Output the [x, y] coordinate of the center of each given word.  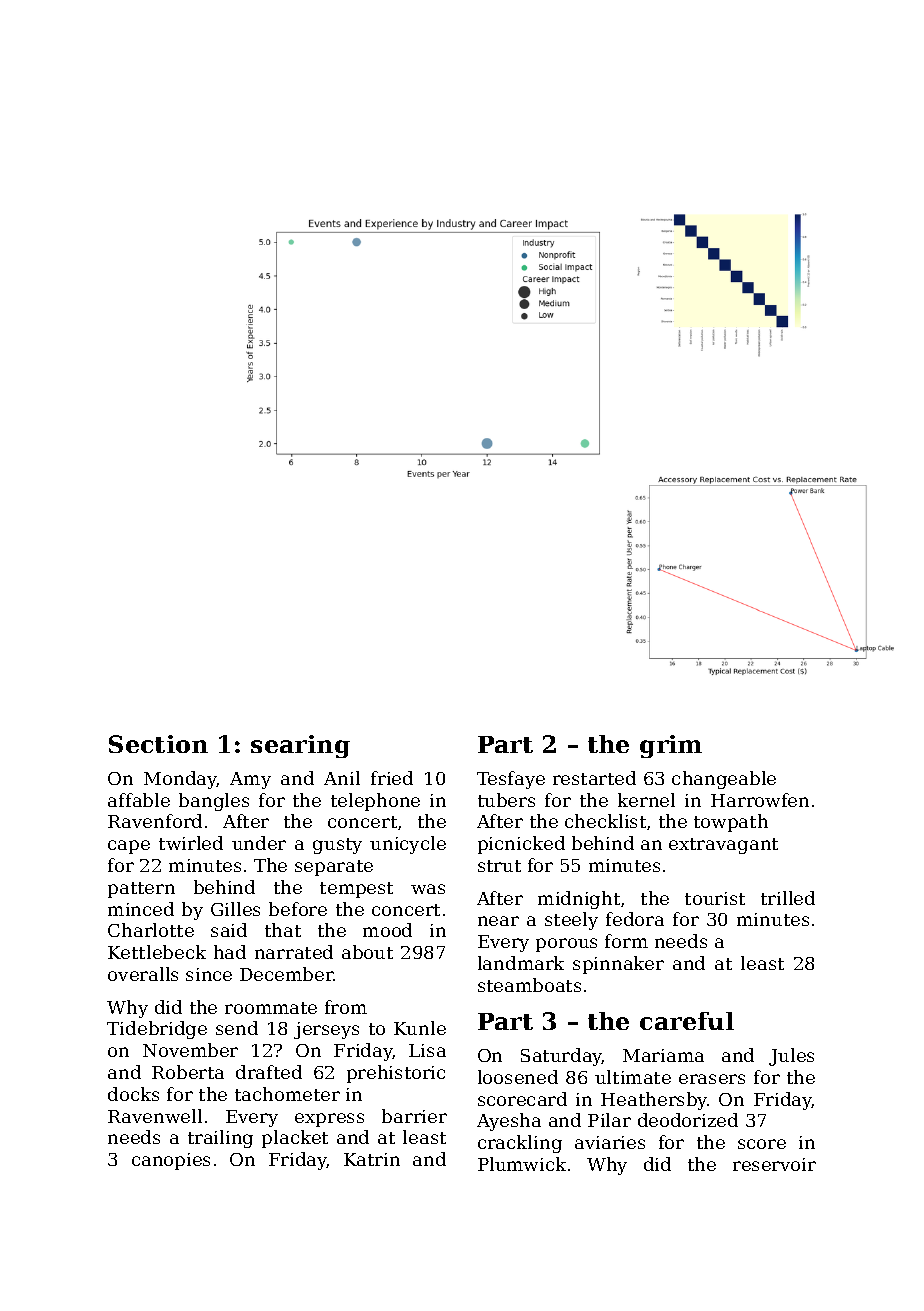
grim [671, 746]
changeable [724, 780]
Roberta [188, 1072]
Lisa [427, 1050]
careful [687, 1021]
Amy [250, 780]
